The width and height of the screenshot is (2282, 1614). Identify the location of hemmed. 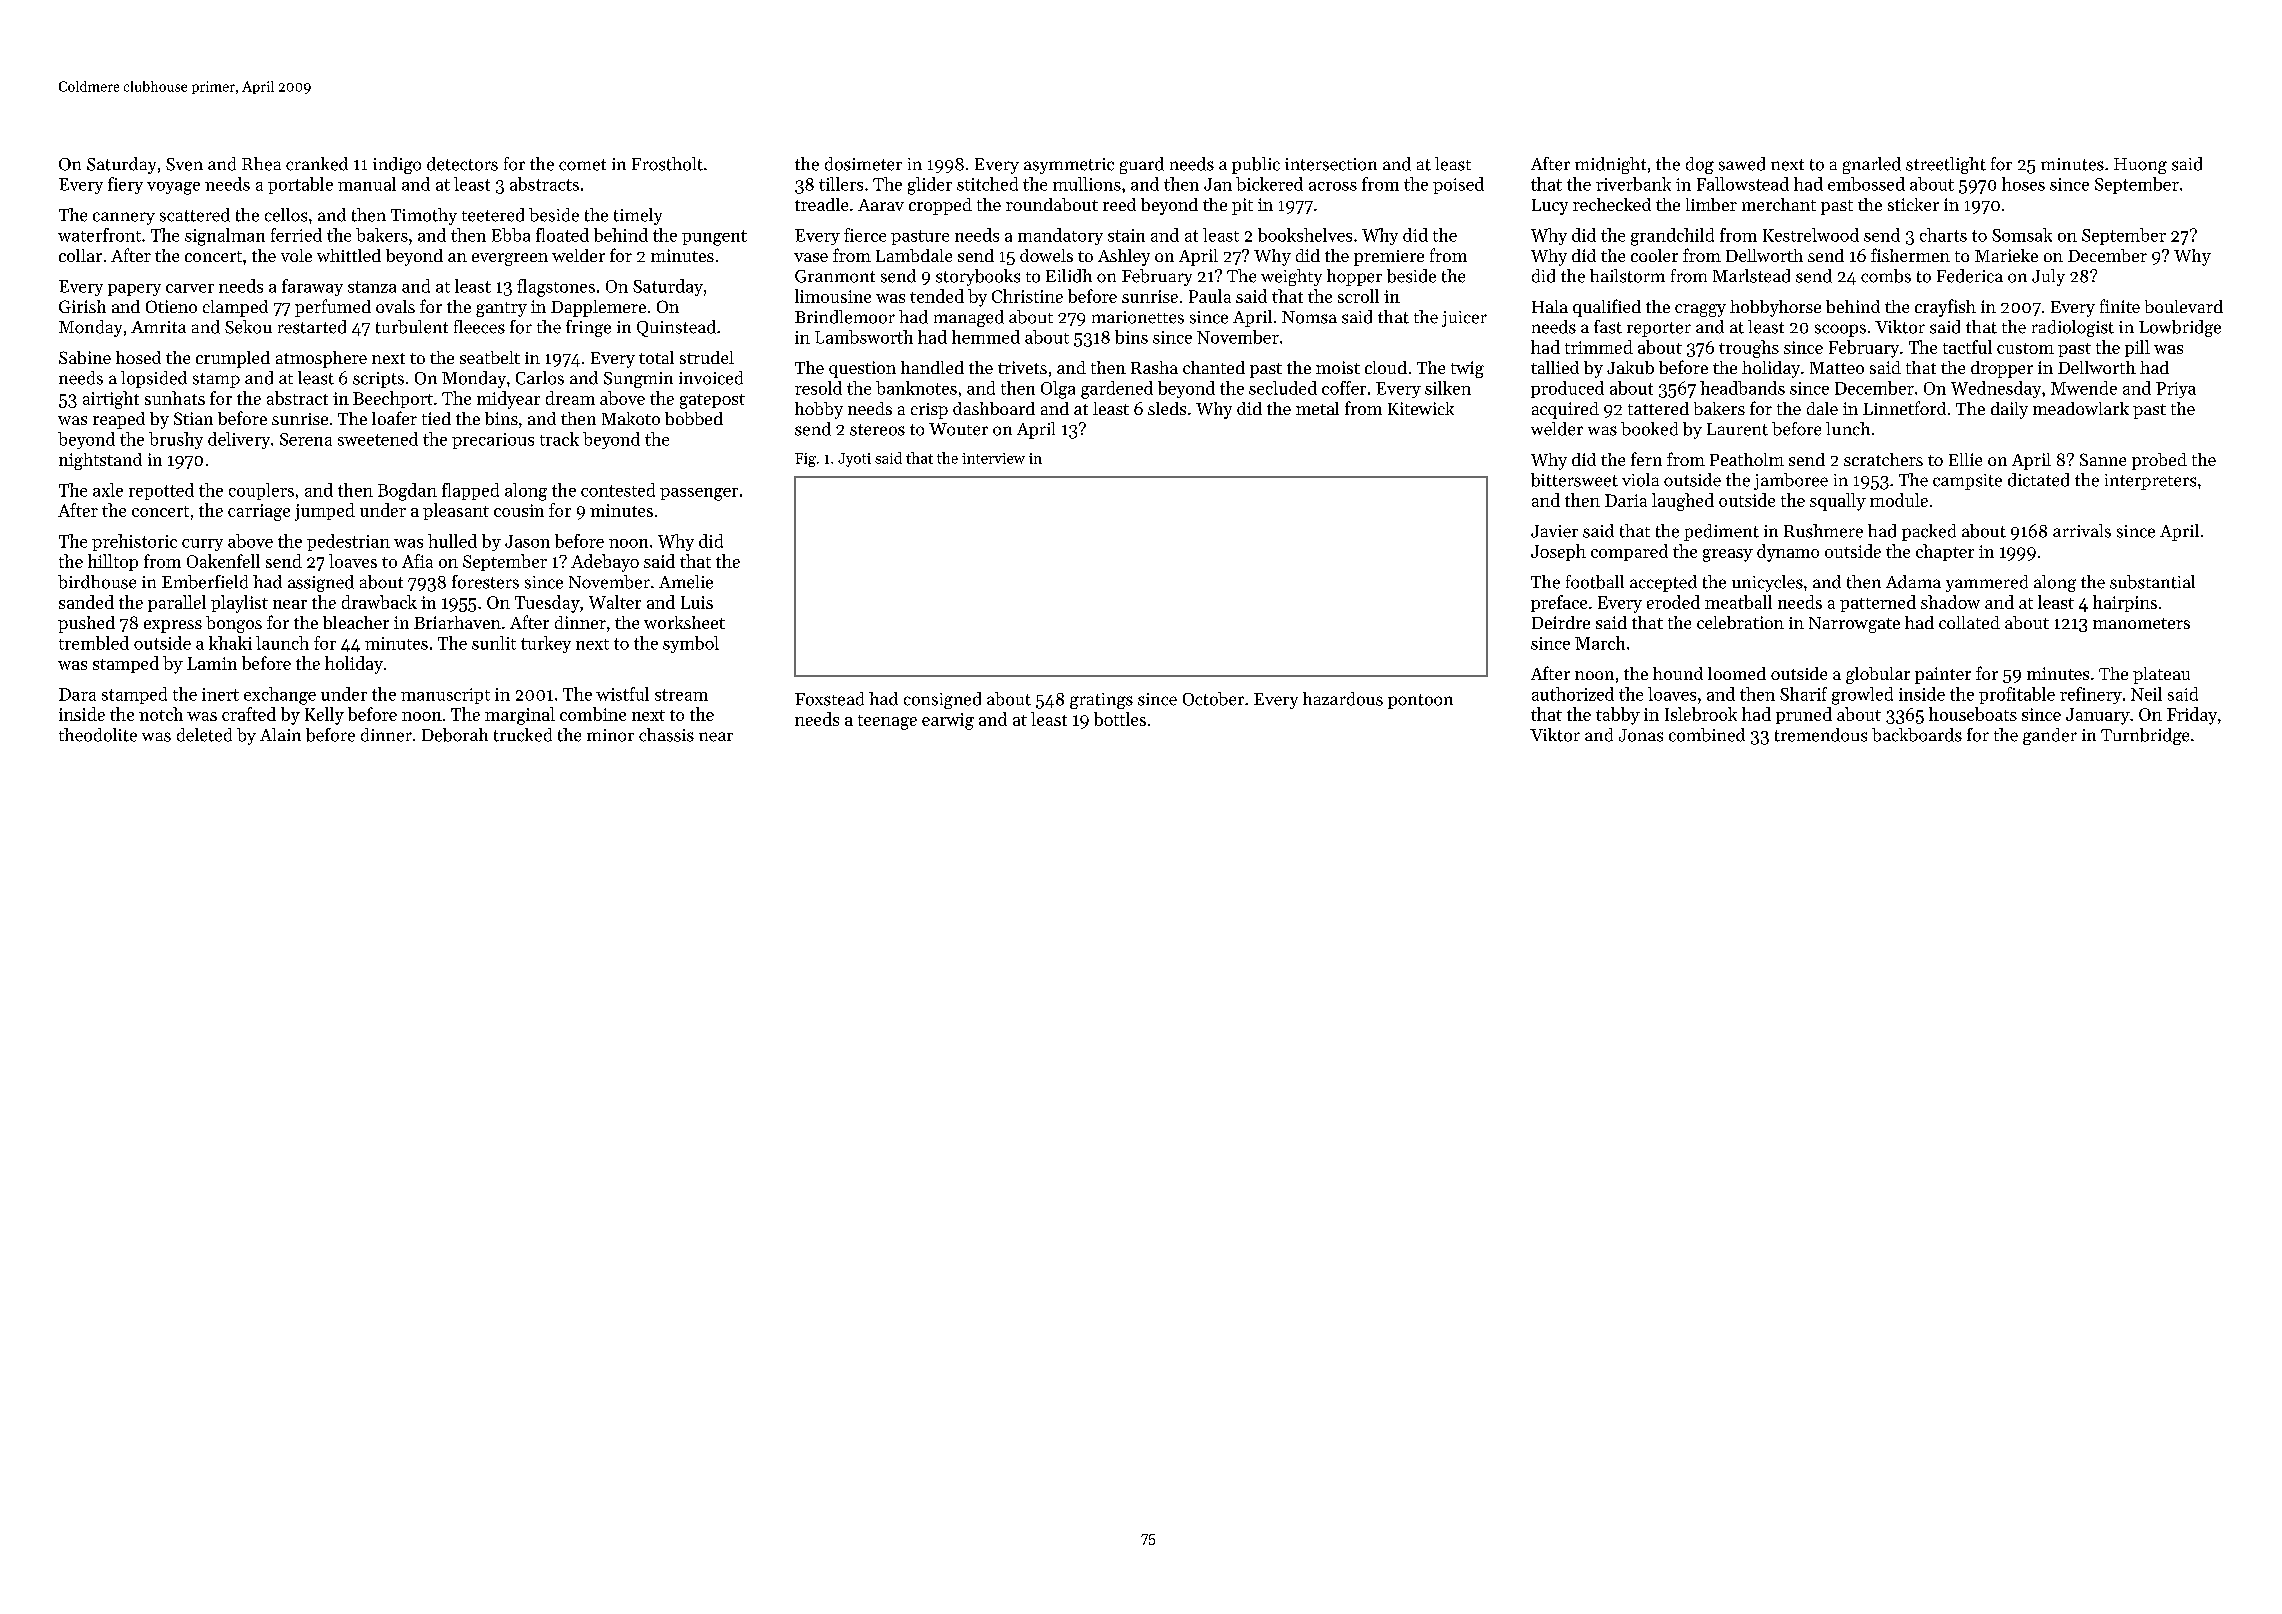
(986, 337).
